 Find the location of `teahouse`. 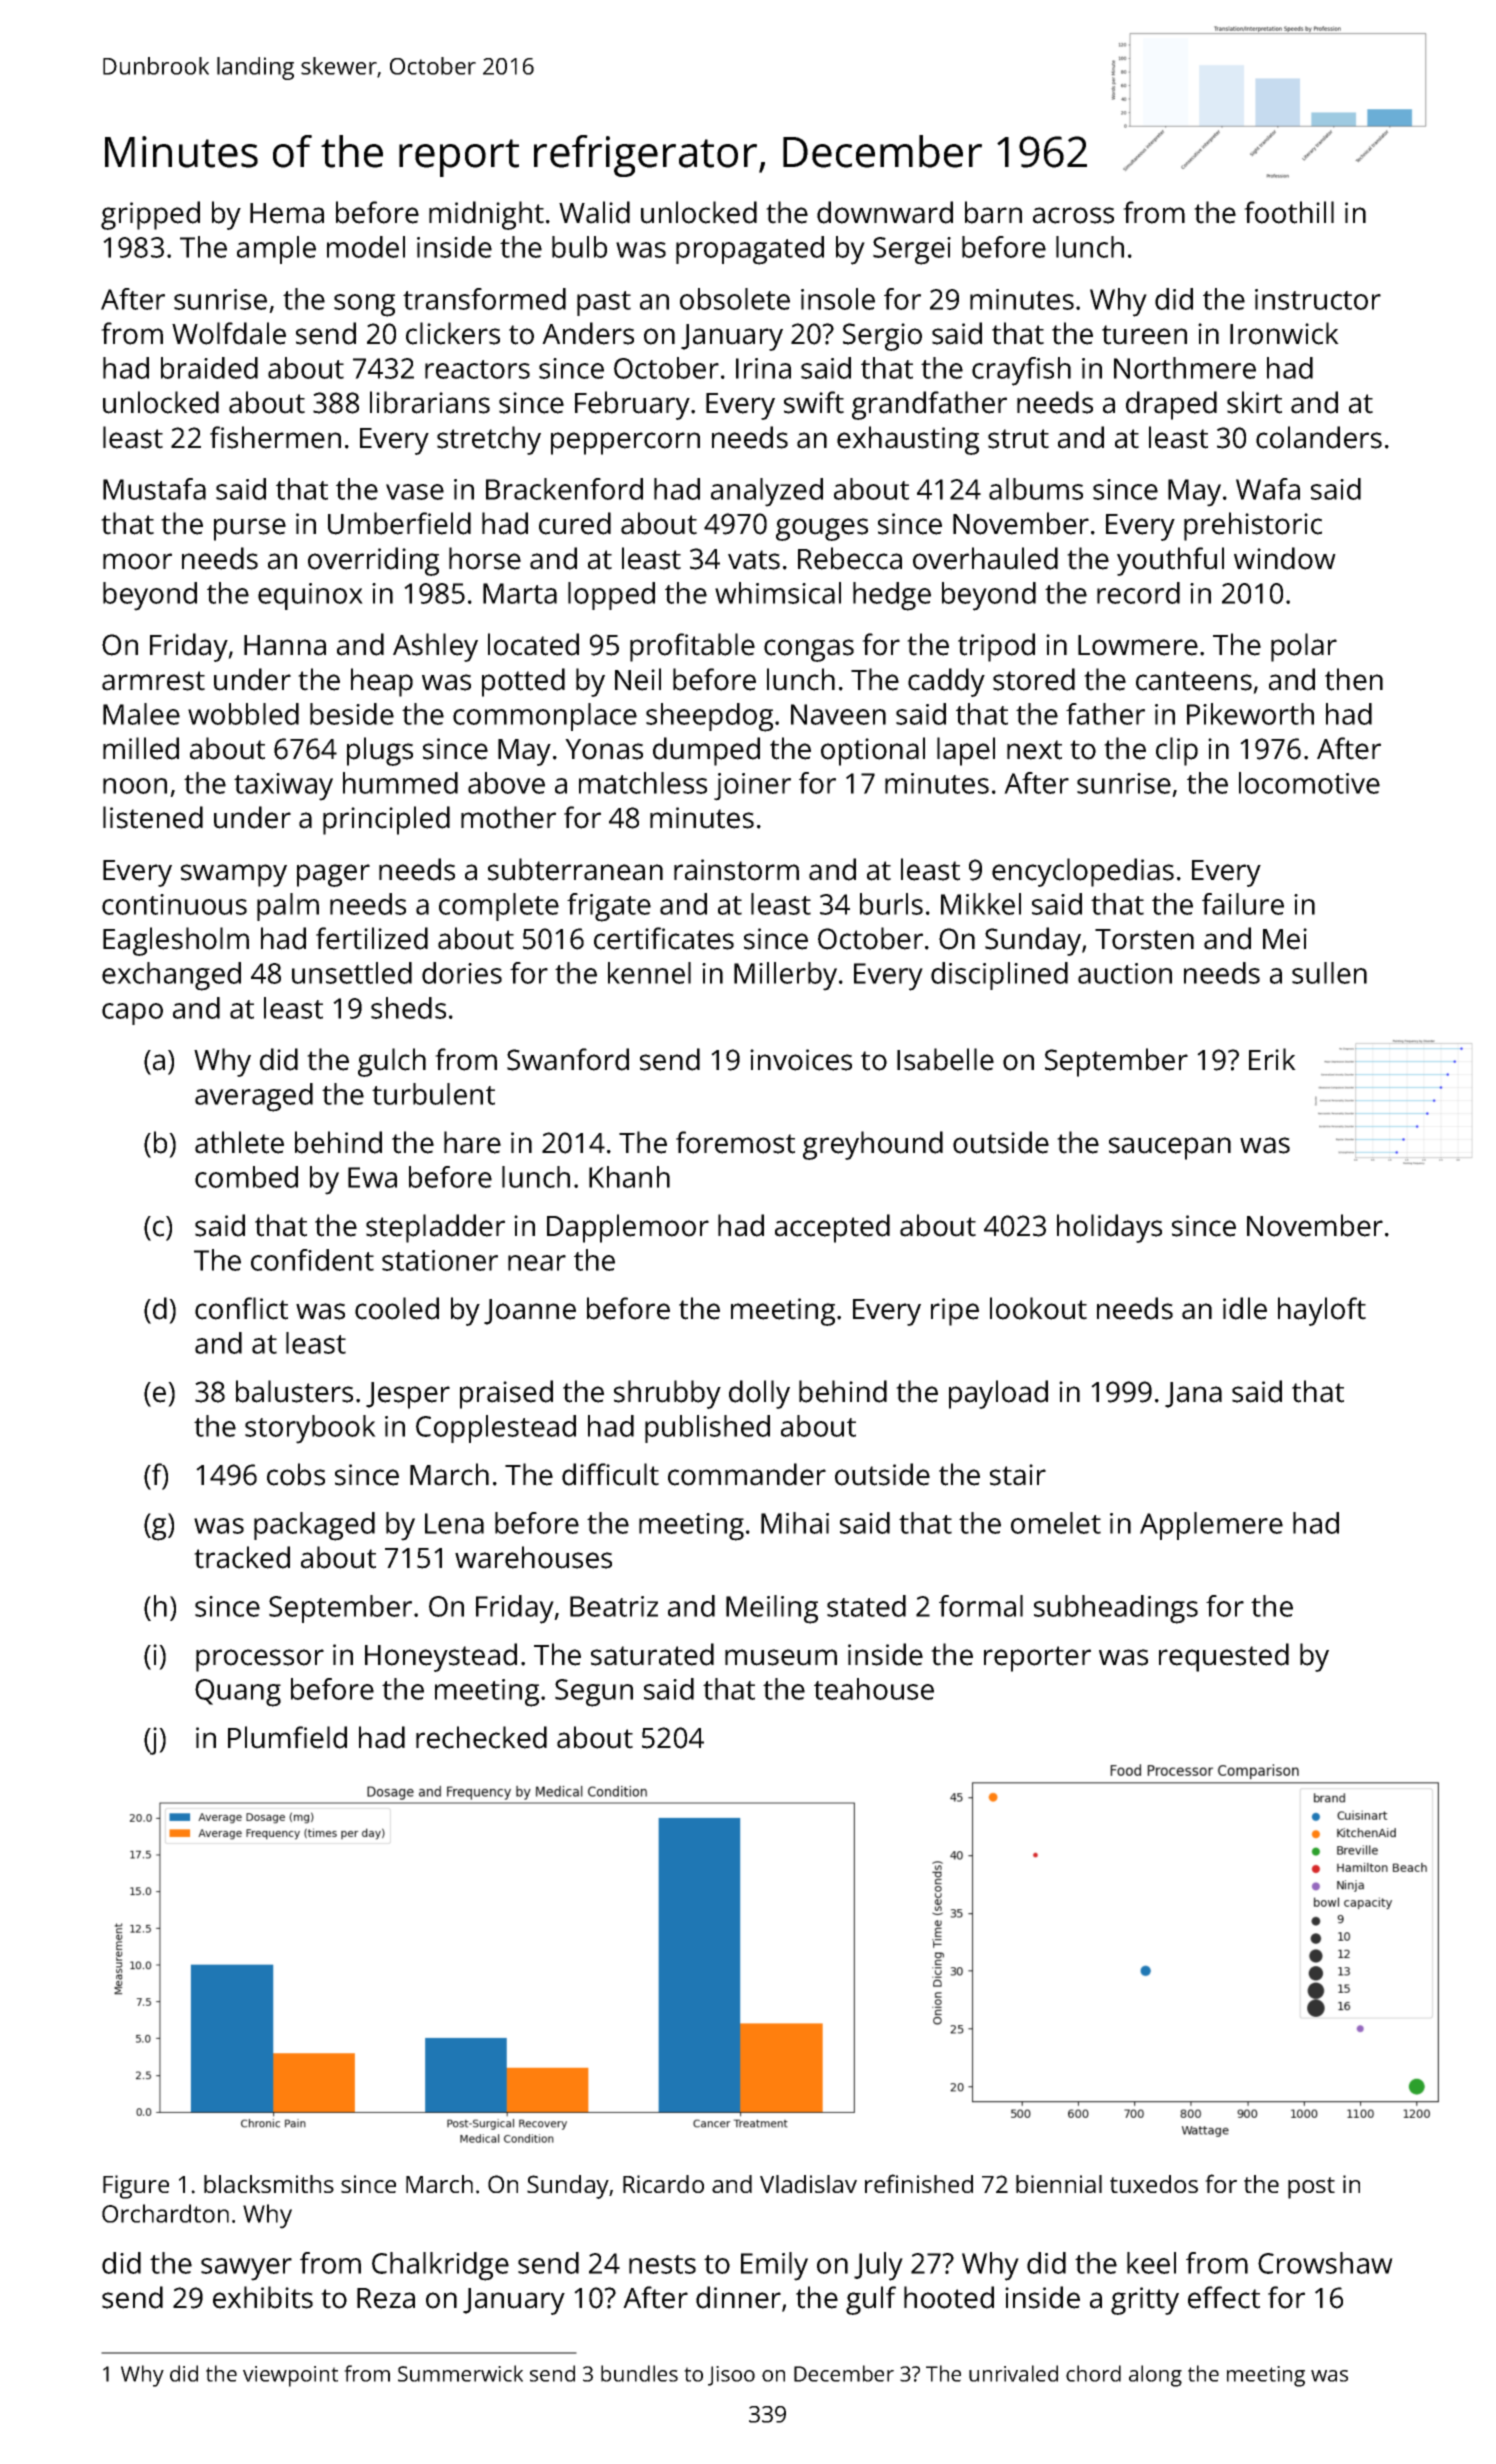

teahouse is located at coordinates (874, 1689).
